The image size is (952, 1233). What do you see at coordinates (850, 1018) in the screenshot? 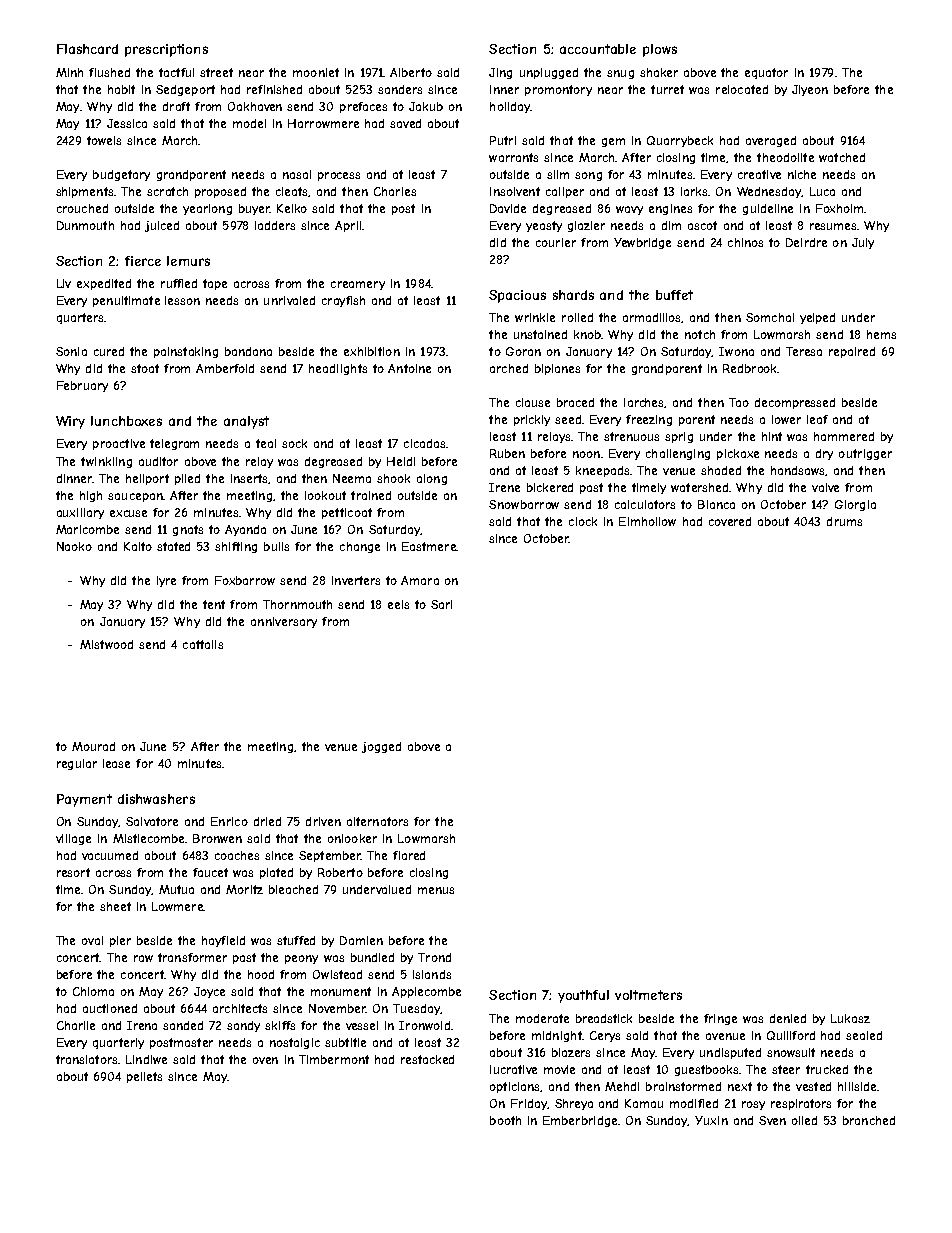
I see `Lukasz` at bounding box center [850, 1018].
